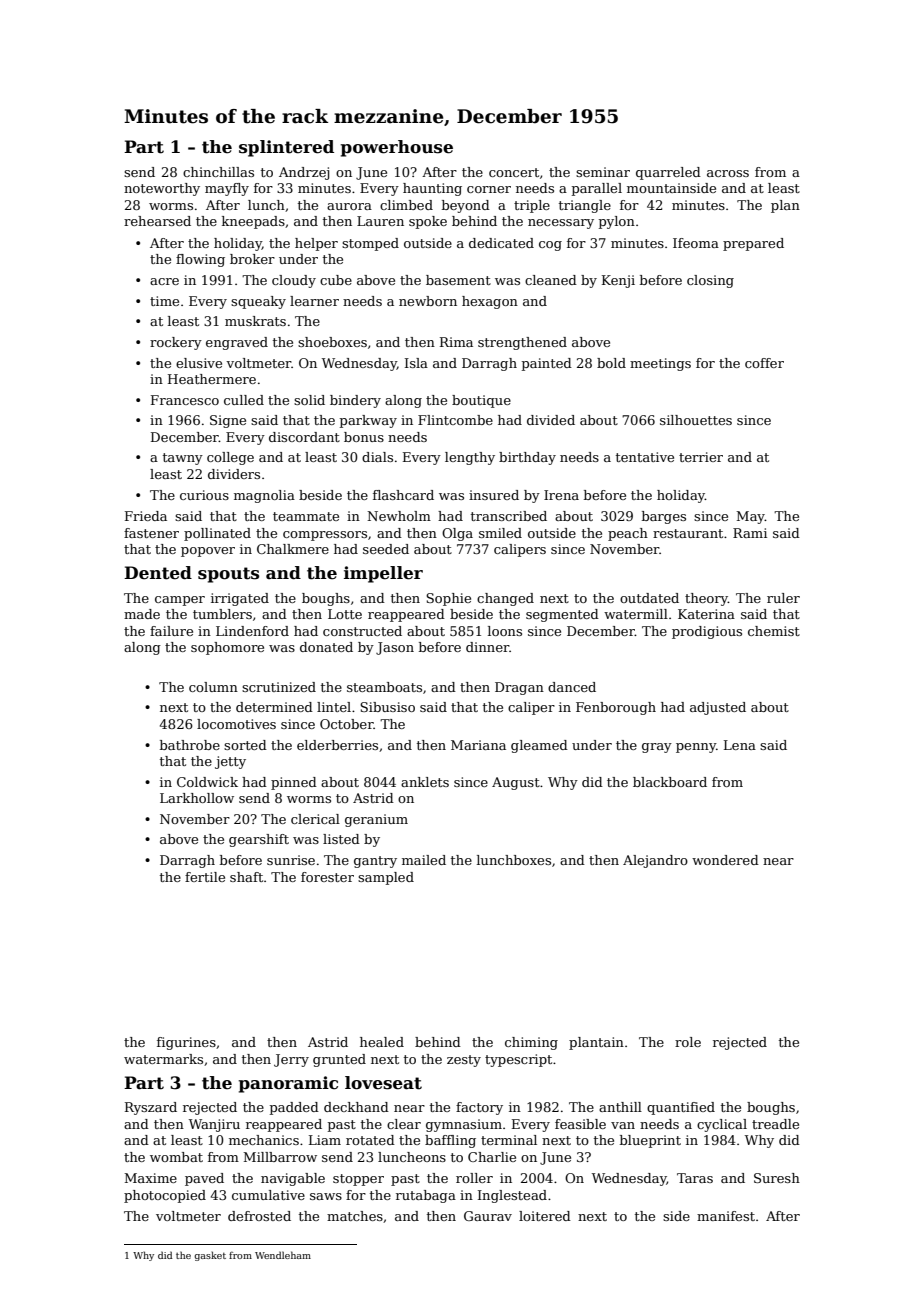 The height and width of the screenshot is (1308, 924). I want to click on Signe, so click(228, 421).
